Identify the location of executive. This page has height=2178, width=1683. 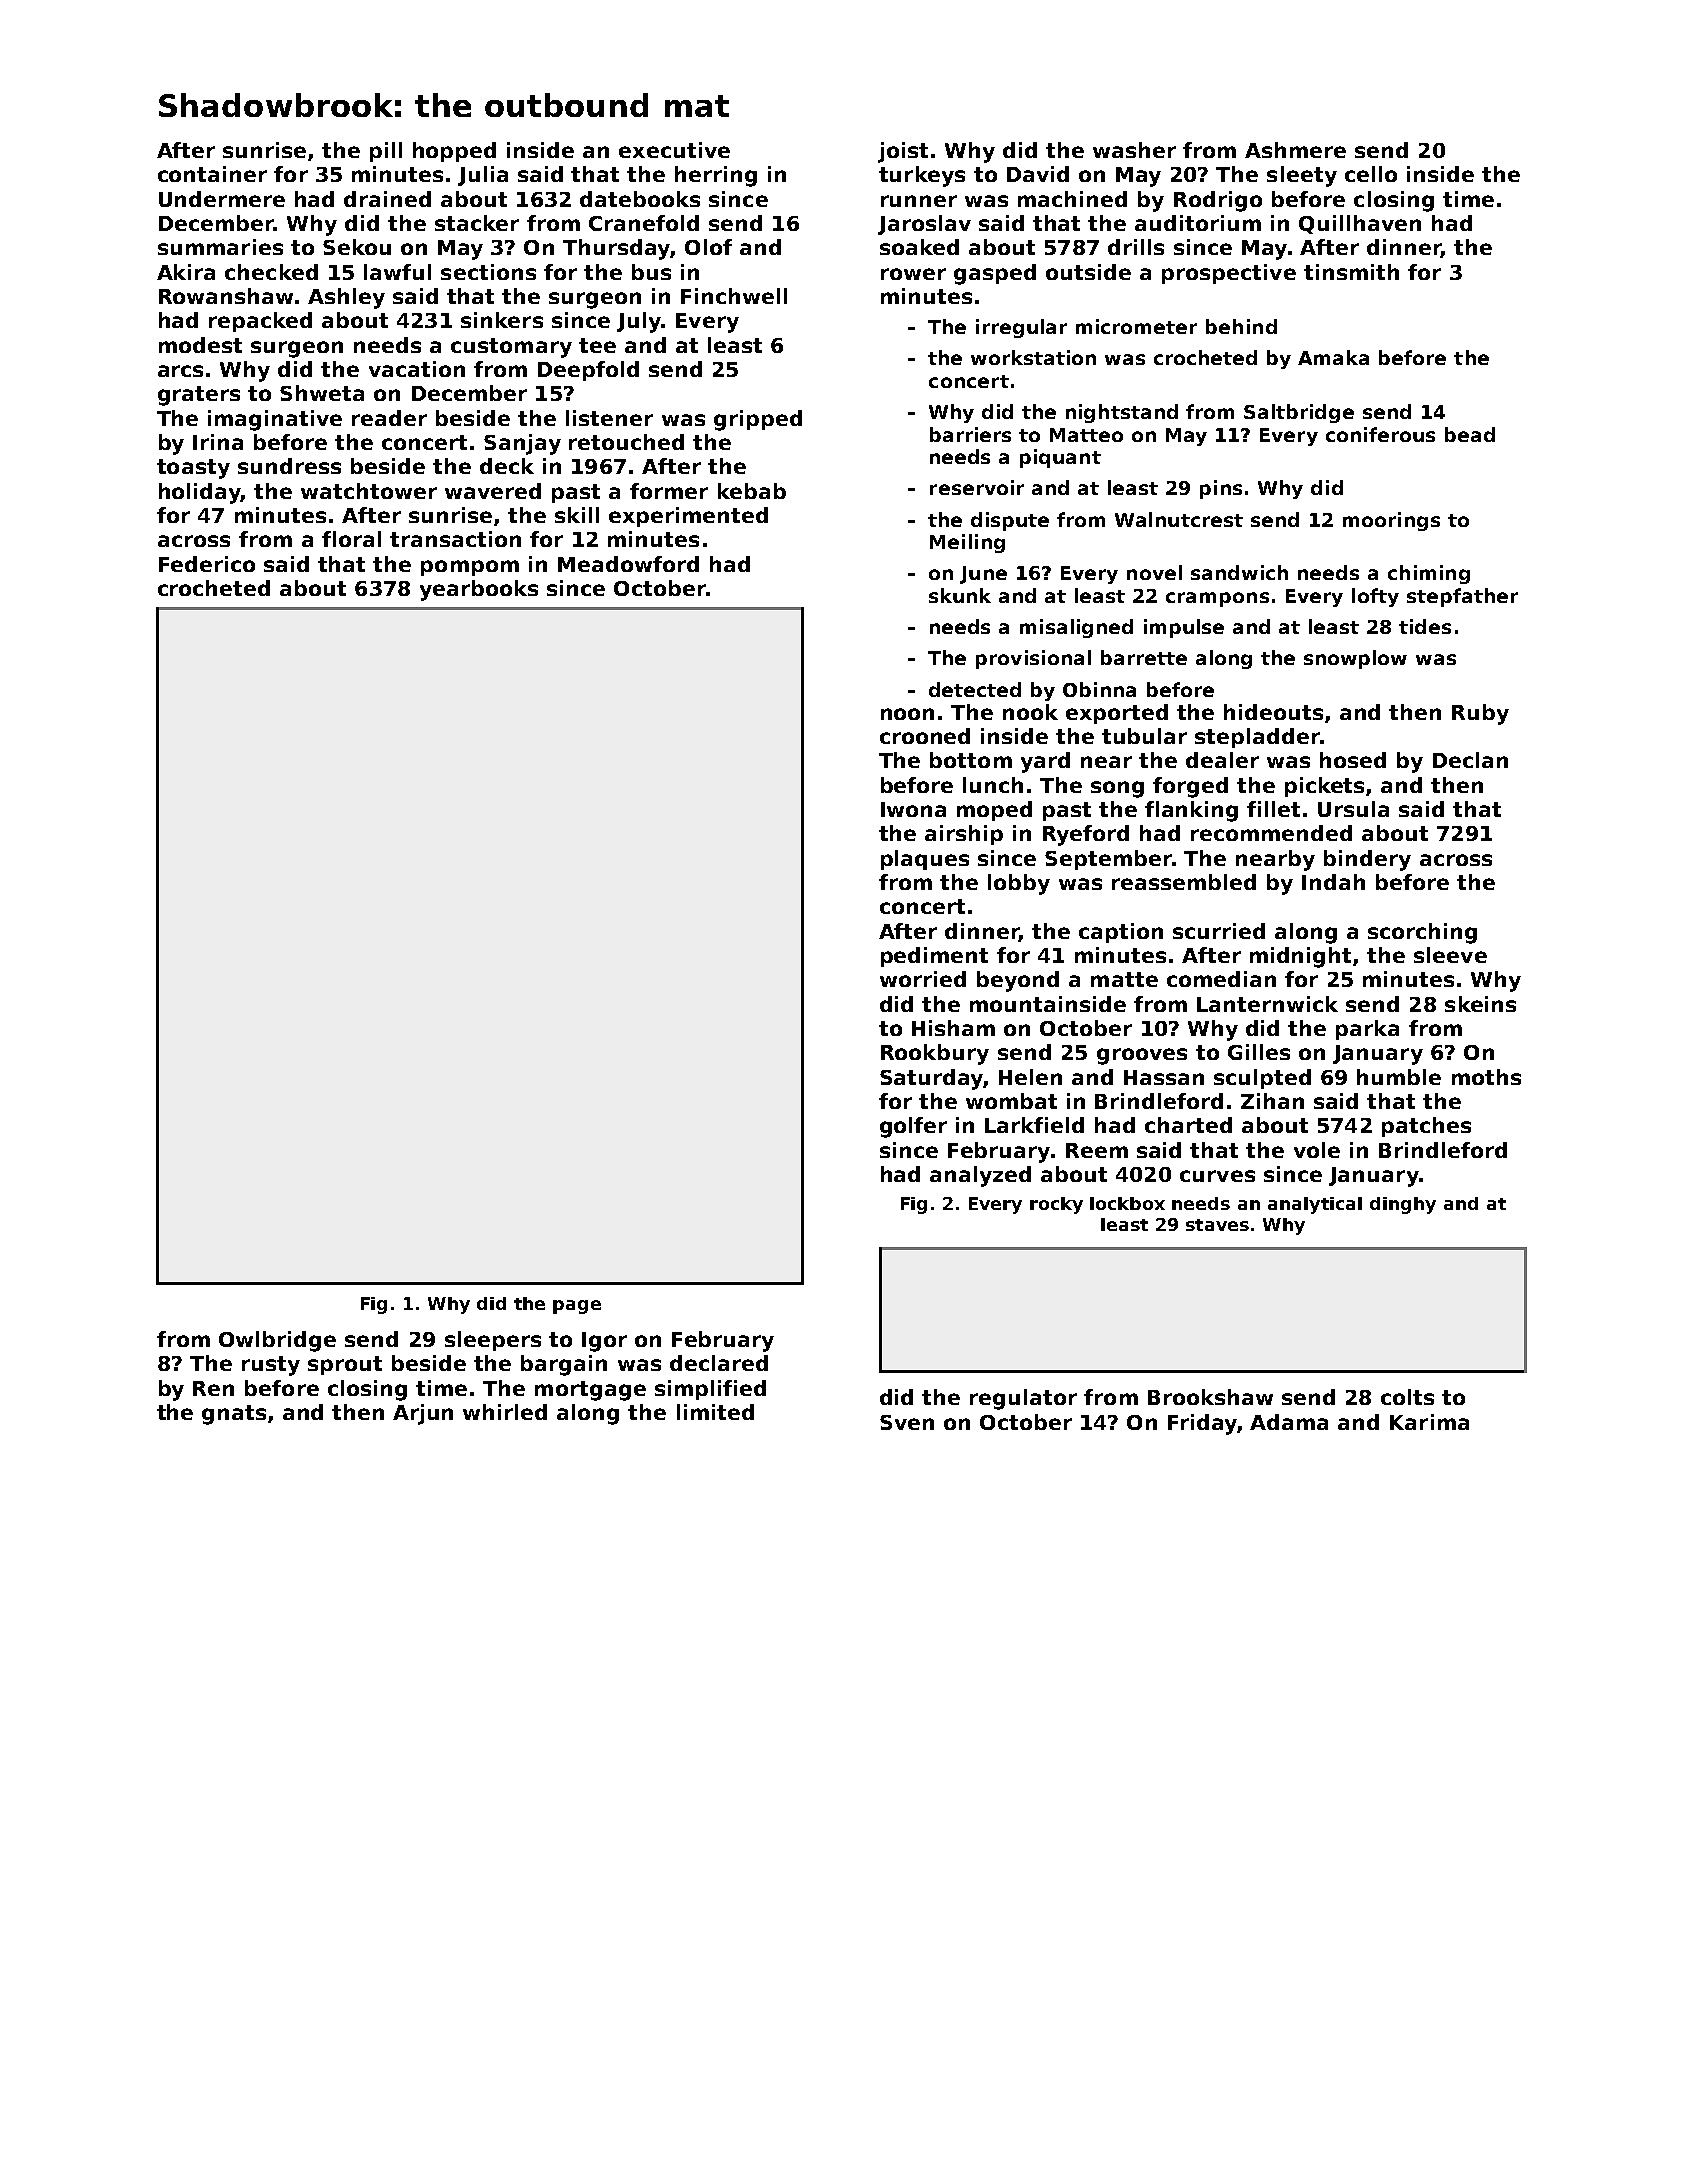
(674, 150).
